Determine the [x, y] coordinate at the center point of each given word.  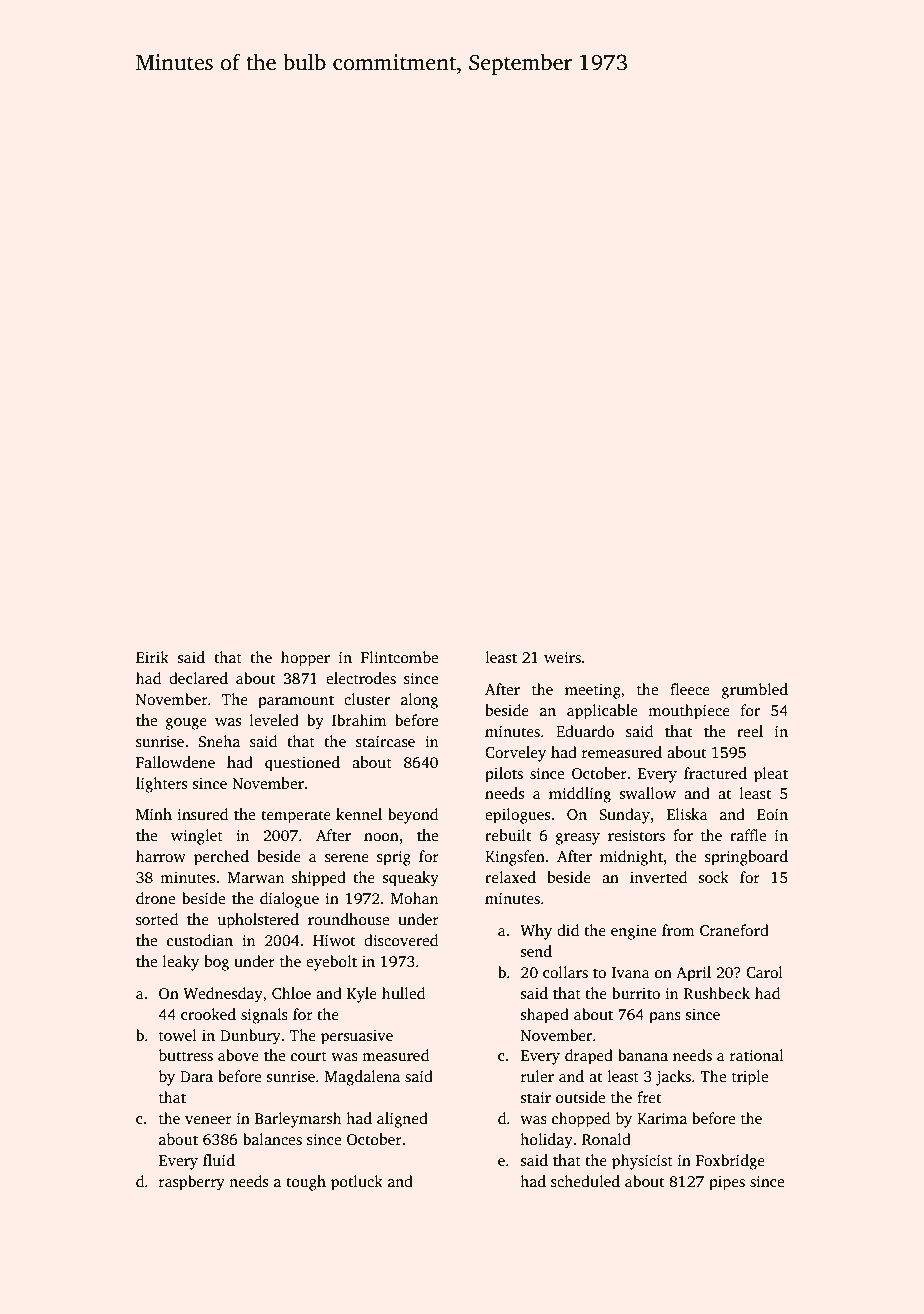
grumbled [755, 691]
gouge [186, 724]
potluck [357, 1183]
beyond [413, 816]
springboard [746, 858]
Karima [662, 1118]
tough [306, 1183]
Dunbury [250, 1037]
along [419, 701]
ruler [537, 1076]
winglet [197, 837]
